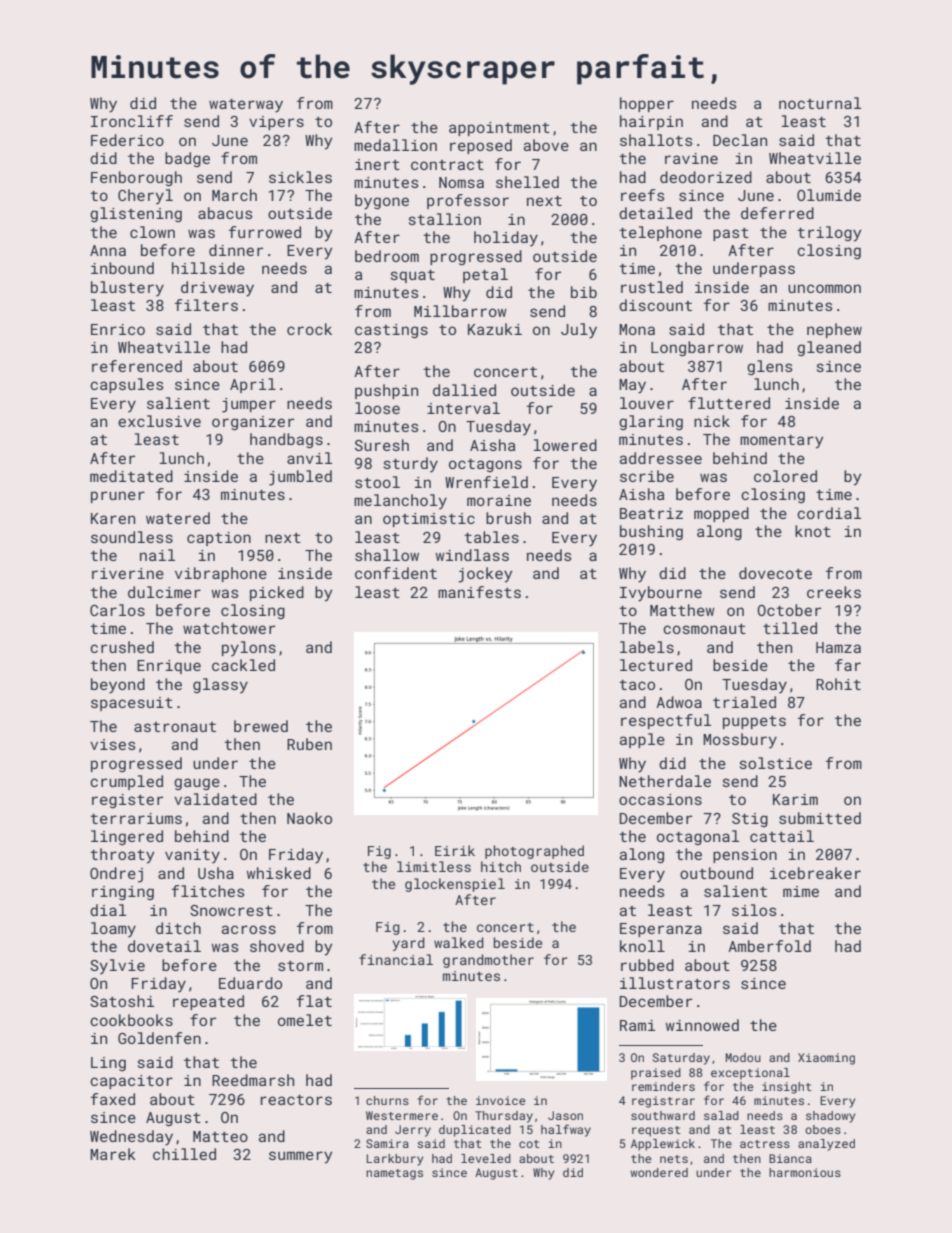  What do you see at coordinates (508, 518) in the screenshot?
I see `brush` at bounding box center [508, 518].
